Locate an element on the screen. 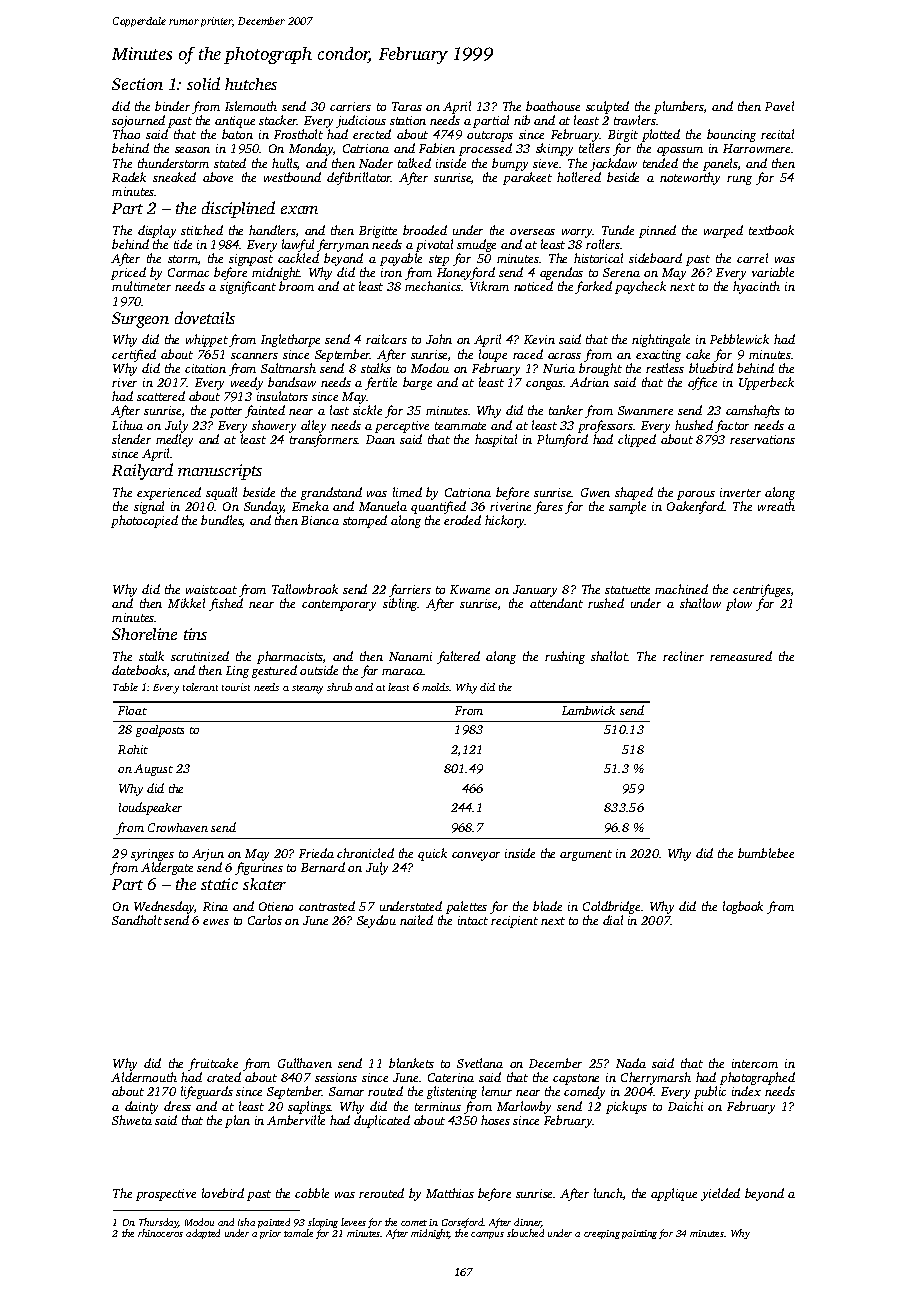 This screenshot has width=908, height=1316. Marlowby is located at coordinates (524, 1107).
